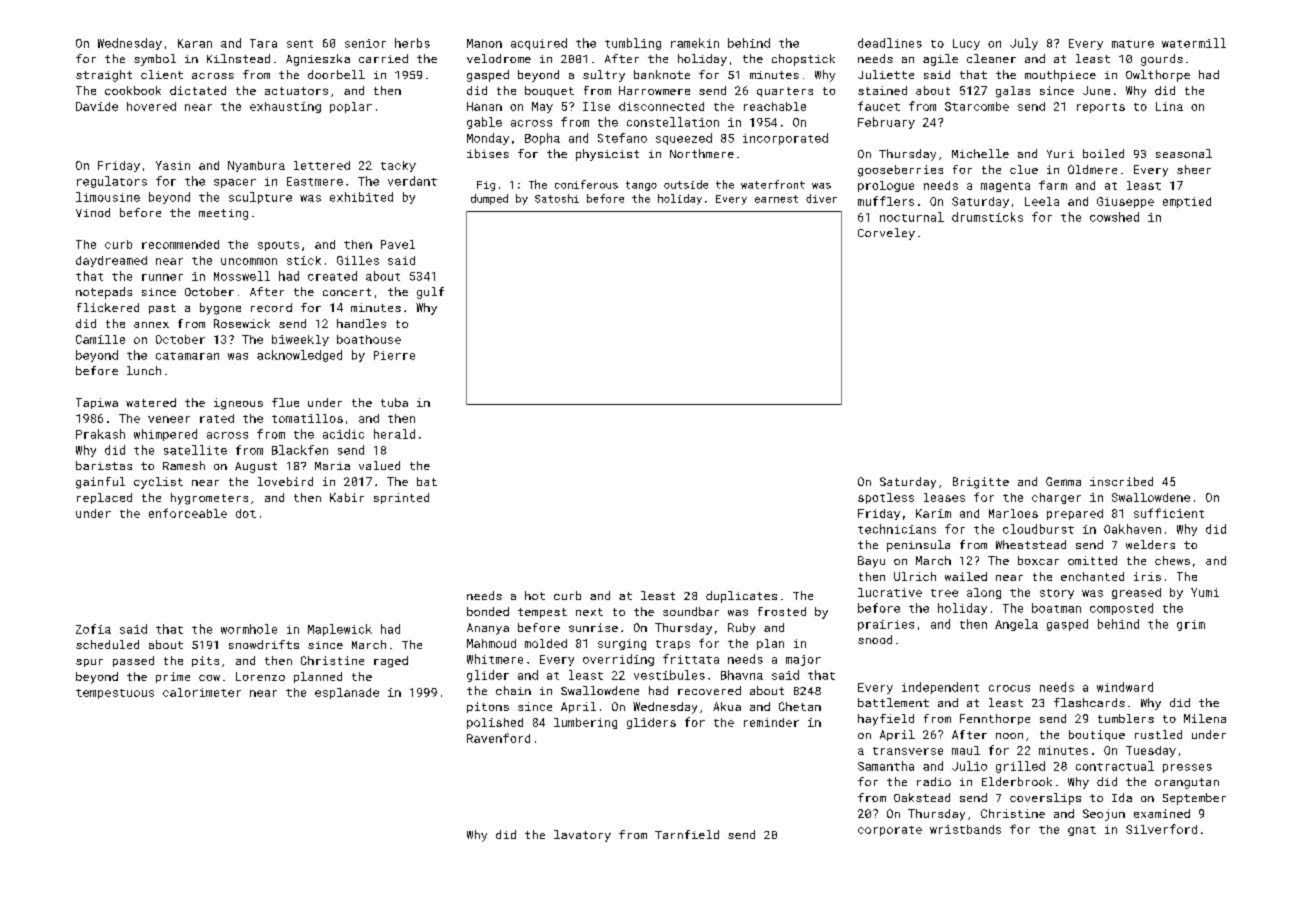 The height and width of the screenshot is (924, 1308). Describe the element at coordinates (1016, 625) in the screenshot. I see `Angela` at that location.
